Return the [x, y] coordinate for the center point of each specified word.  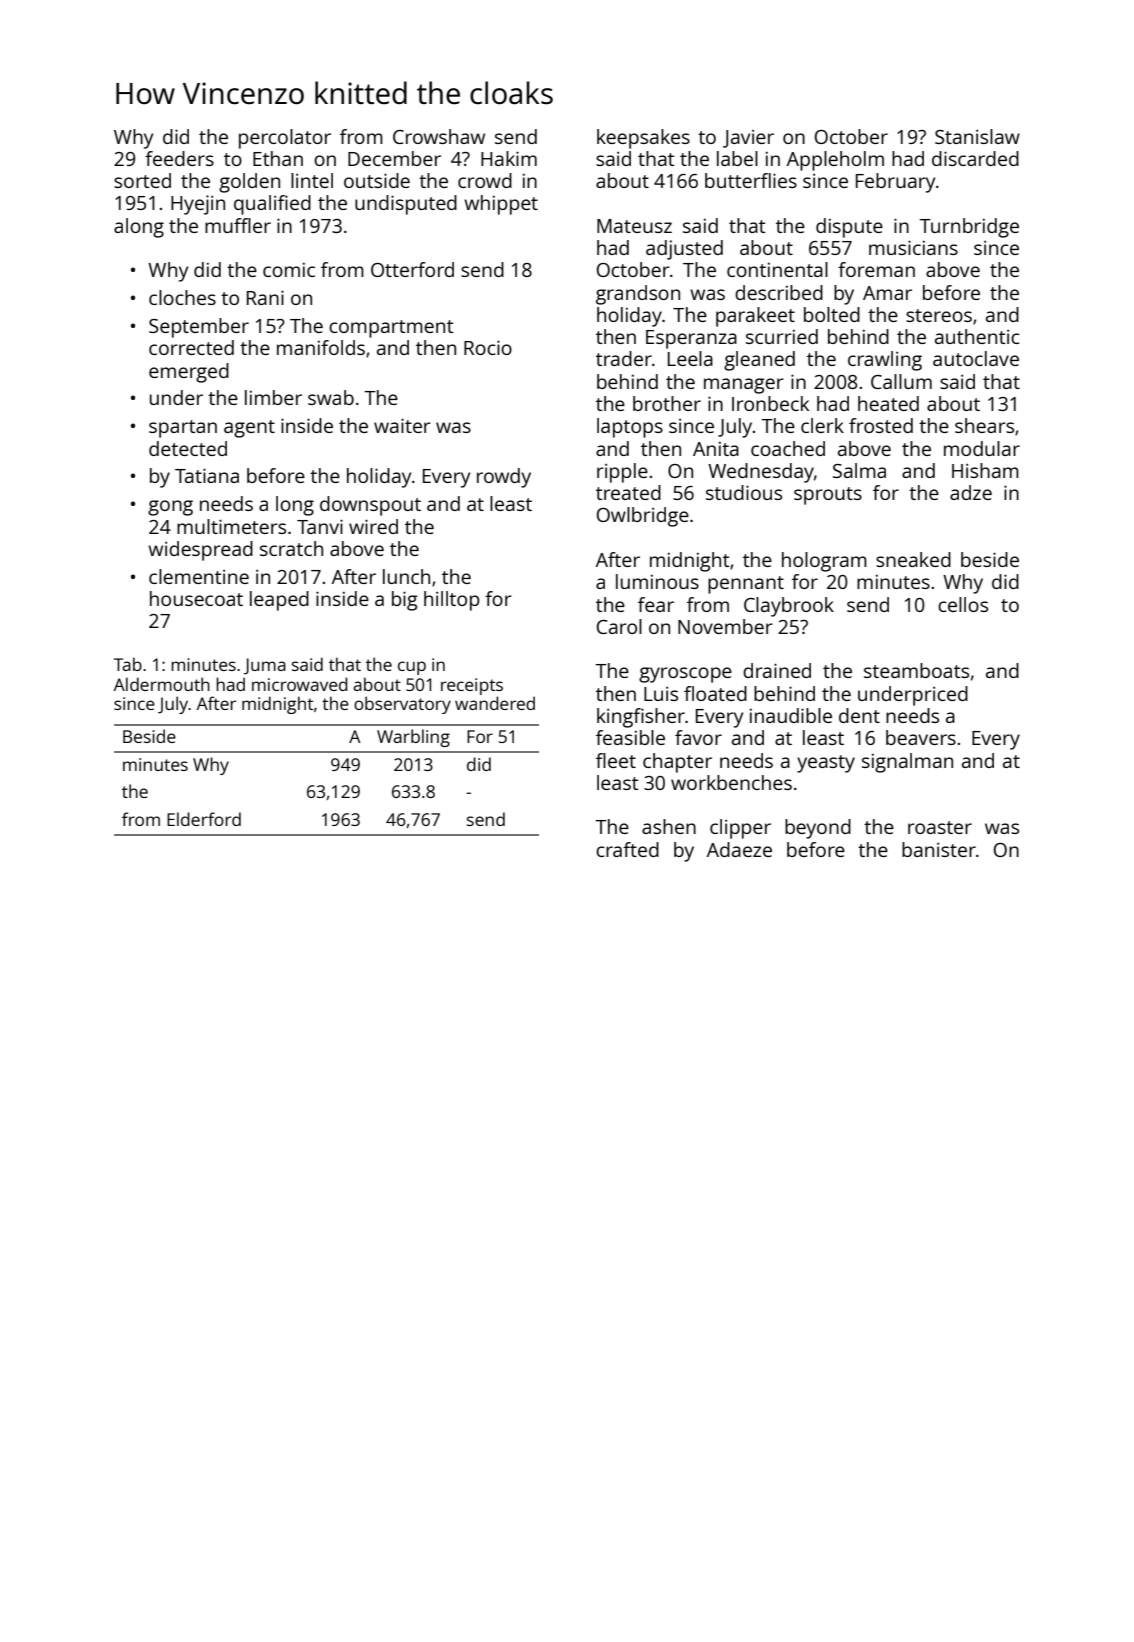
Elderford [204, 819]
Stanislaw [977, 136]
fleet [616, 760]
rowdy [504, 478]
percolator [285, 139]
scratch [291, 548]
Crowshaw [439, 136]
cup [412, 668]
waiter [402, 425]
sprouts [828, 496]
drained [777, 670]
